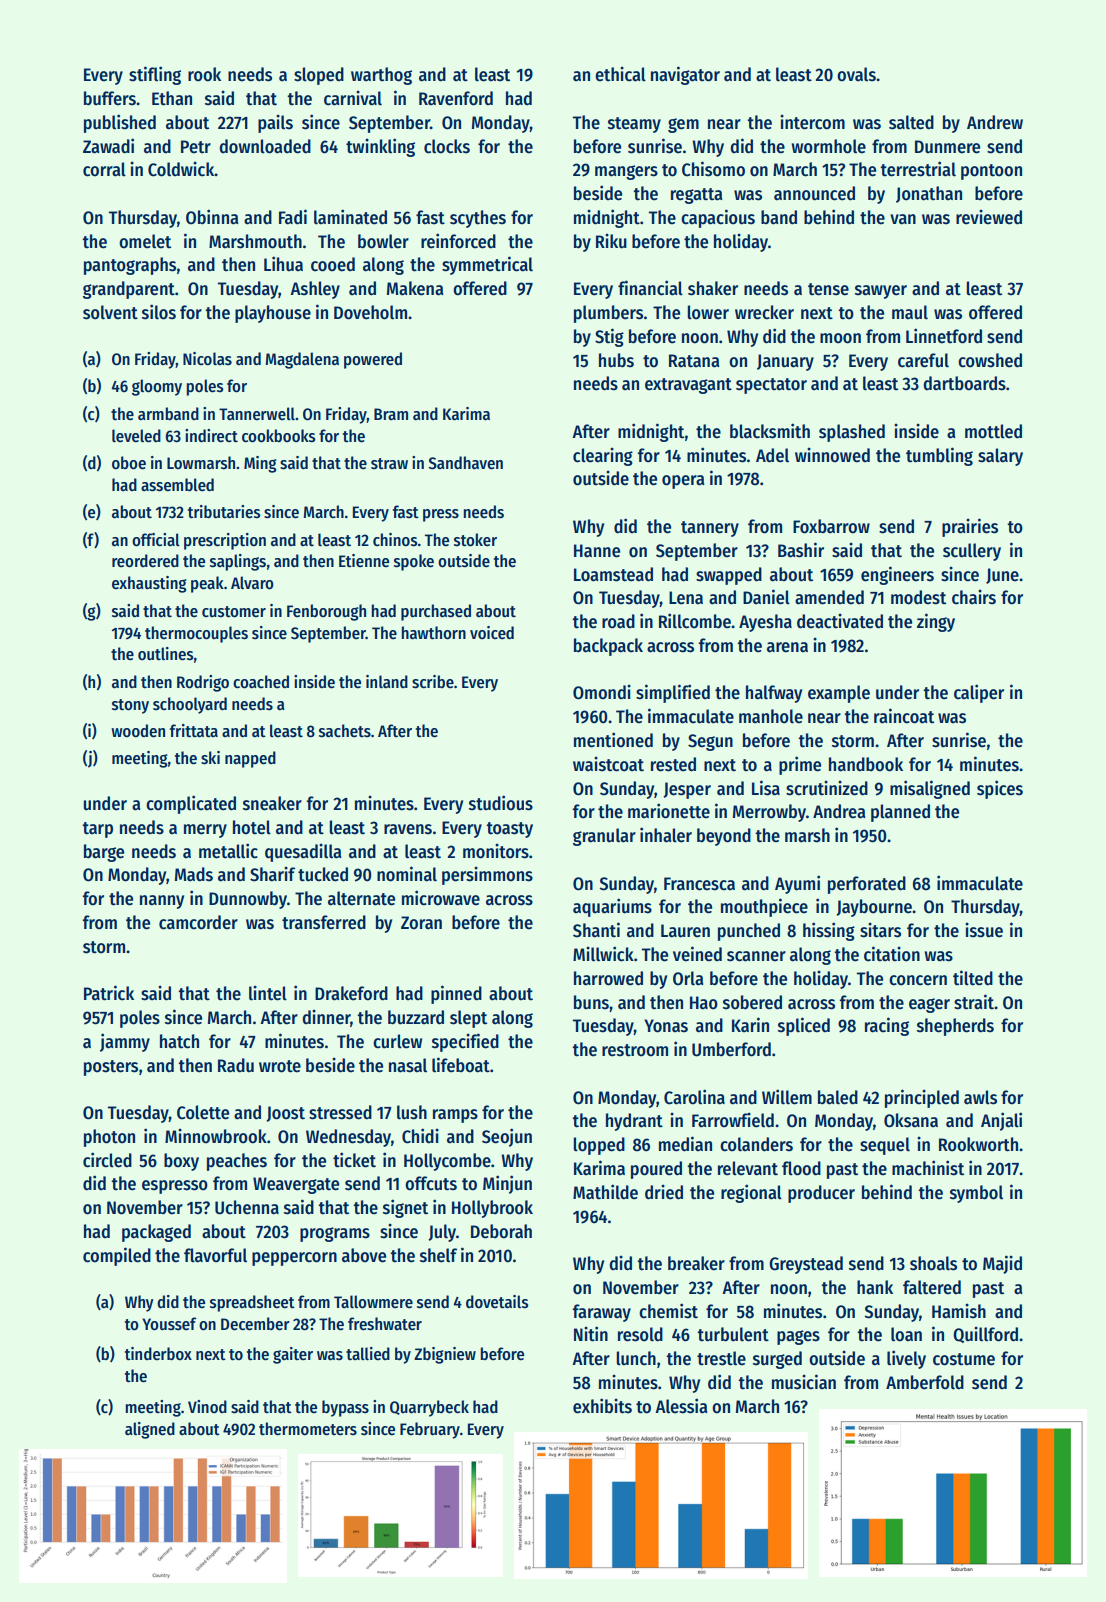 This page has width=1106, height=1602. What do you see at coordinates (910, 312) in the page?
I see `maul` at bounding box center [910, 312].
